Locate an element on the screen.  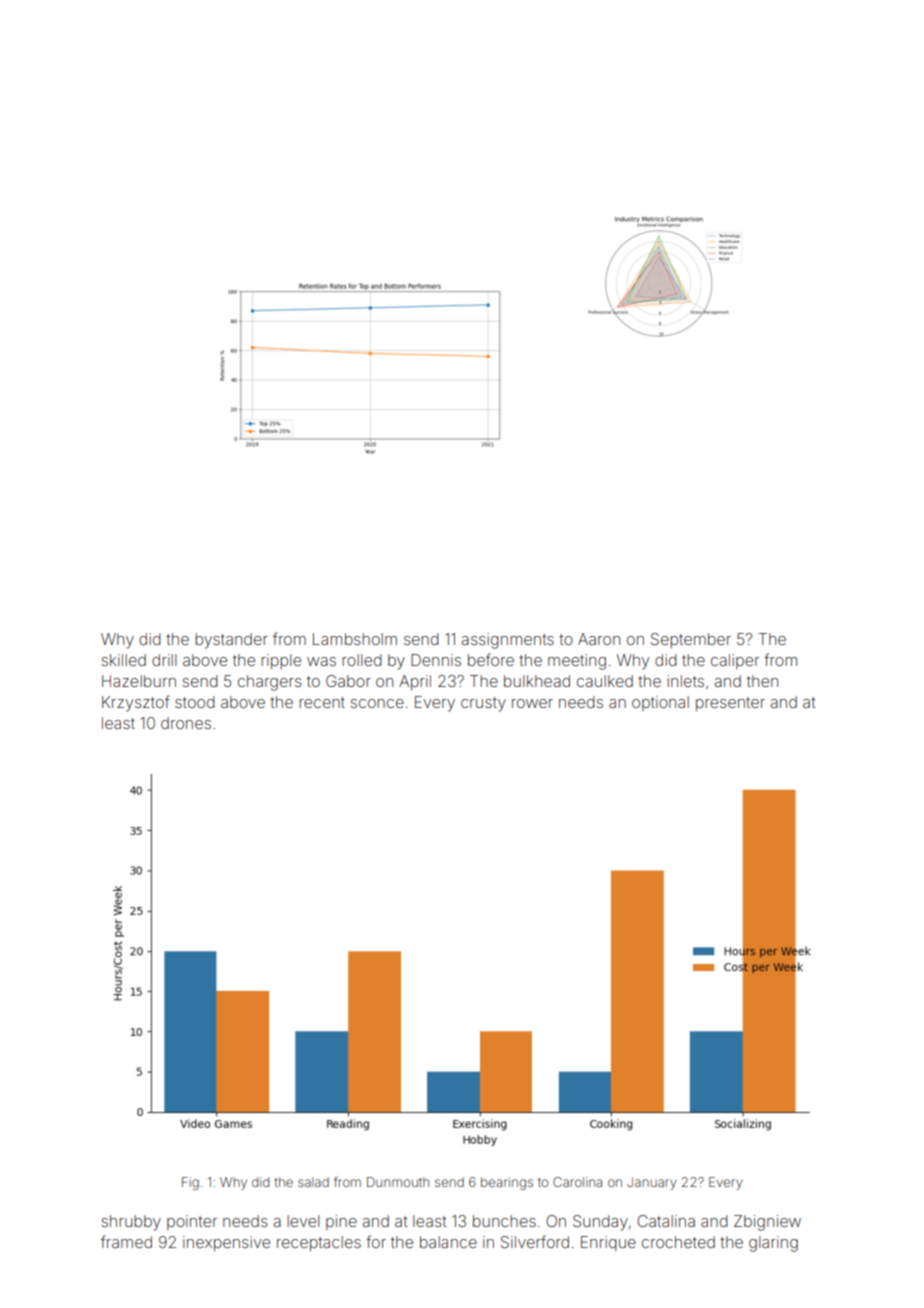
Carolina is located at coordinates (577, 1182).
